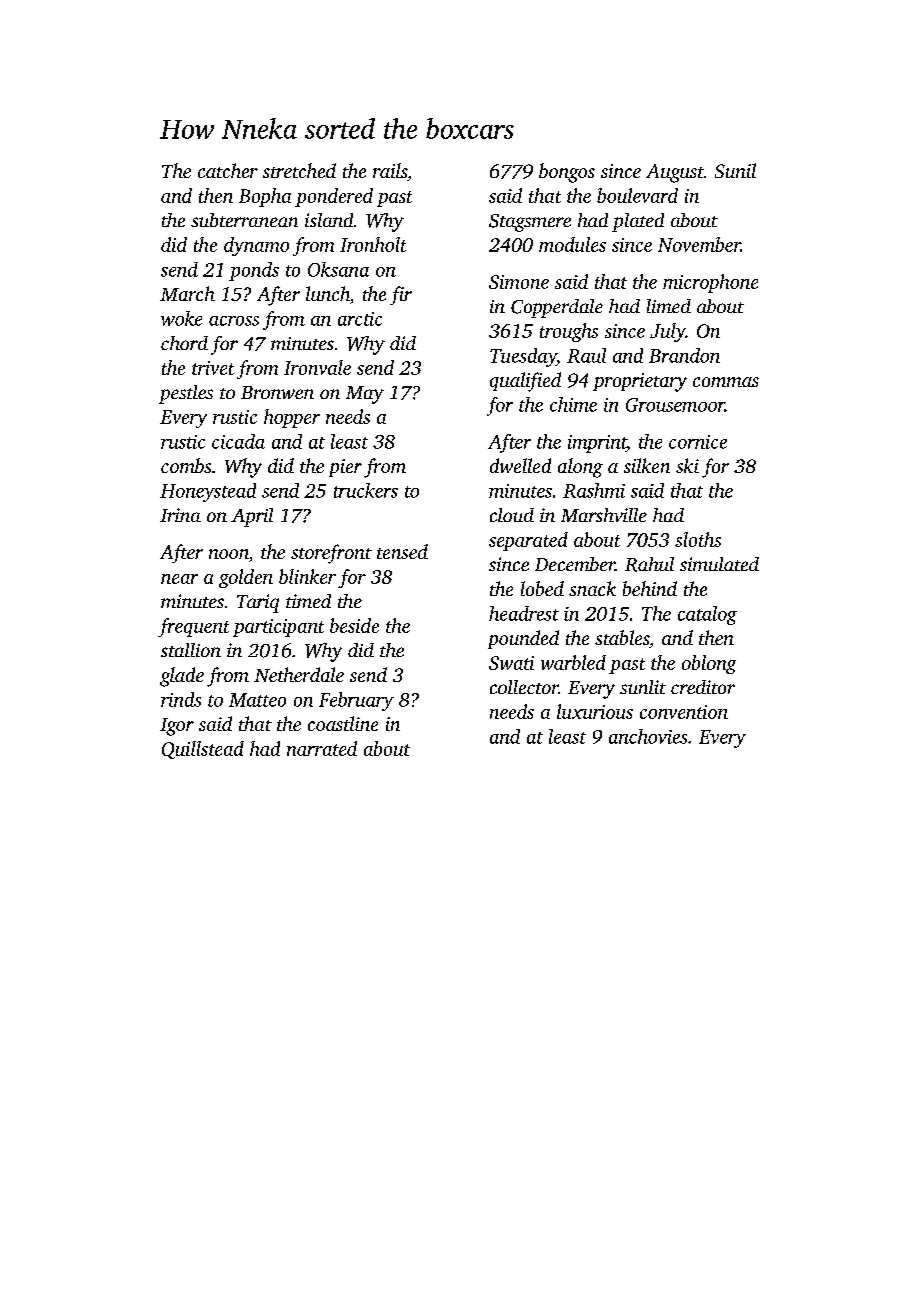 The image size is (924, 1311). What do you see at coordinates (530, 223) in the screenshot?
I see `Stagsmere` at bounding box center [530, 223].
